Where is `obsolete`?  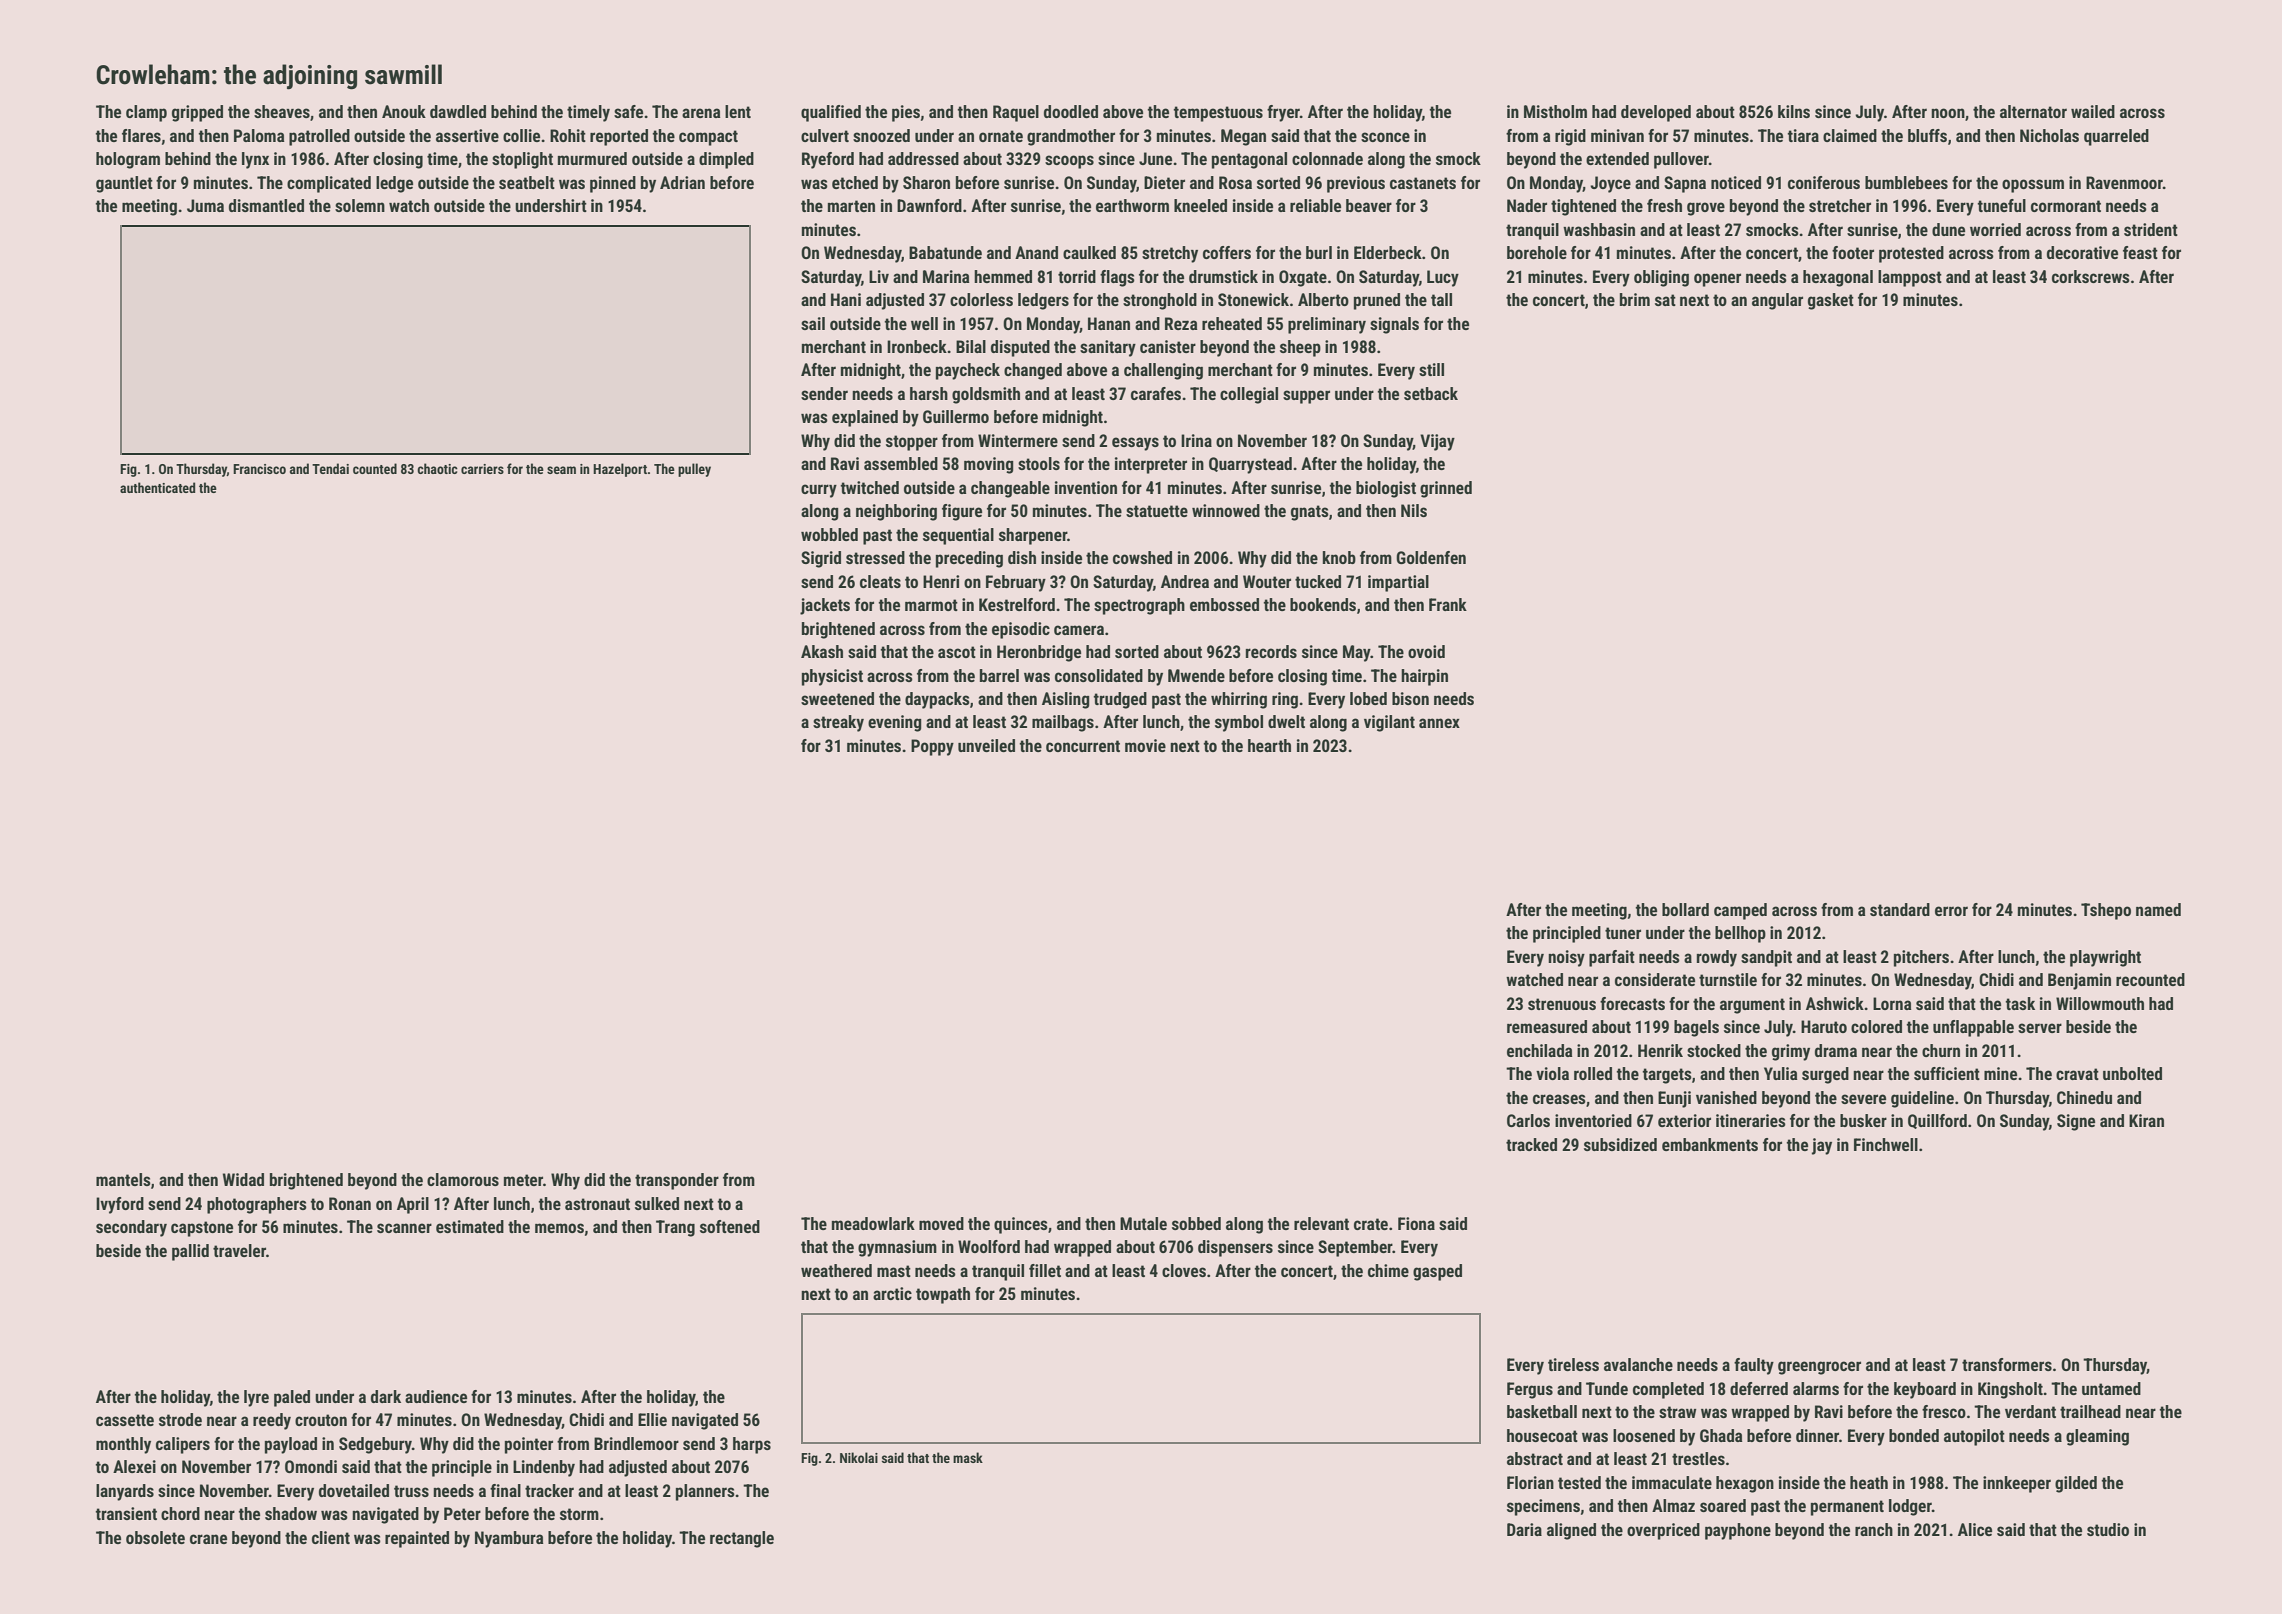
obsolete is located at coordinates (155, 1537).
